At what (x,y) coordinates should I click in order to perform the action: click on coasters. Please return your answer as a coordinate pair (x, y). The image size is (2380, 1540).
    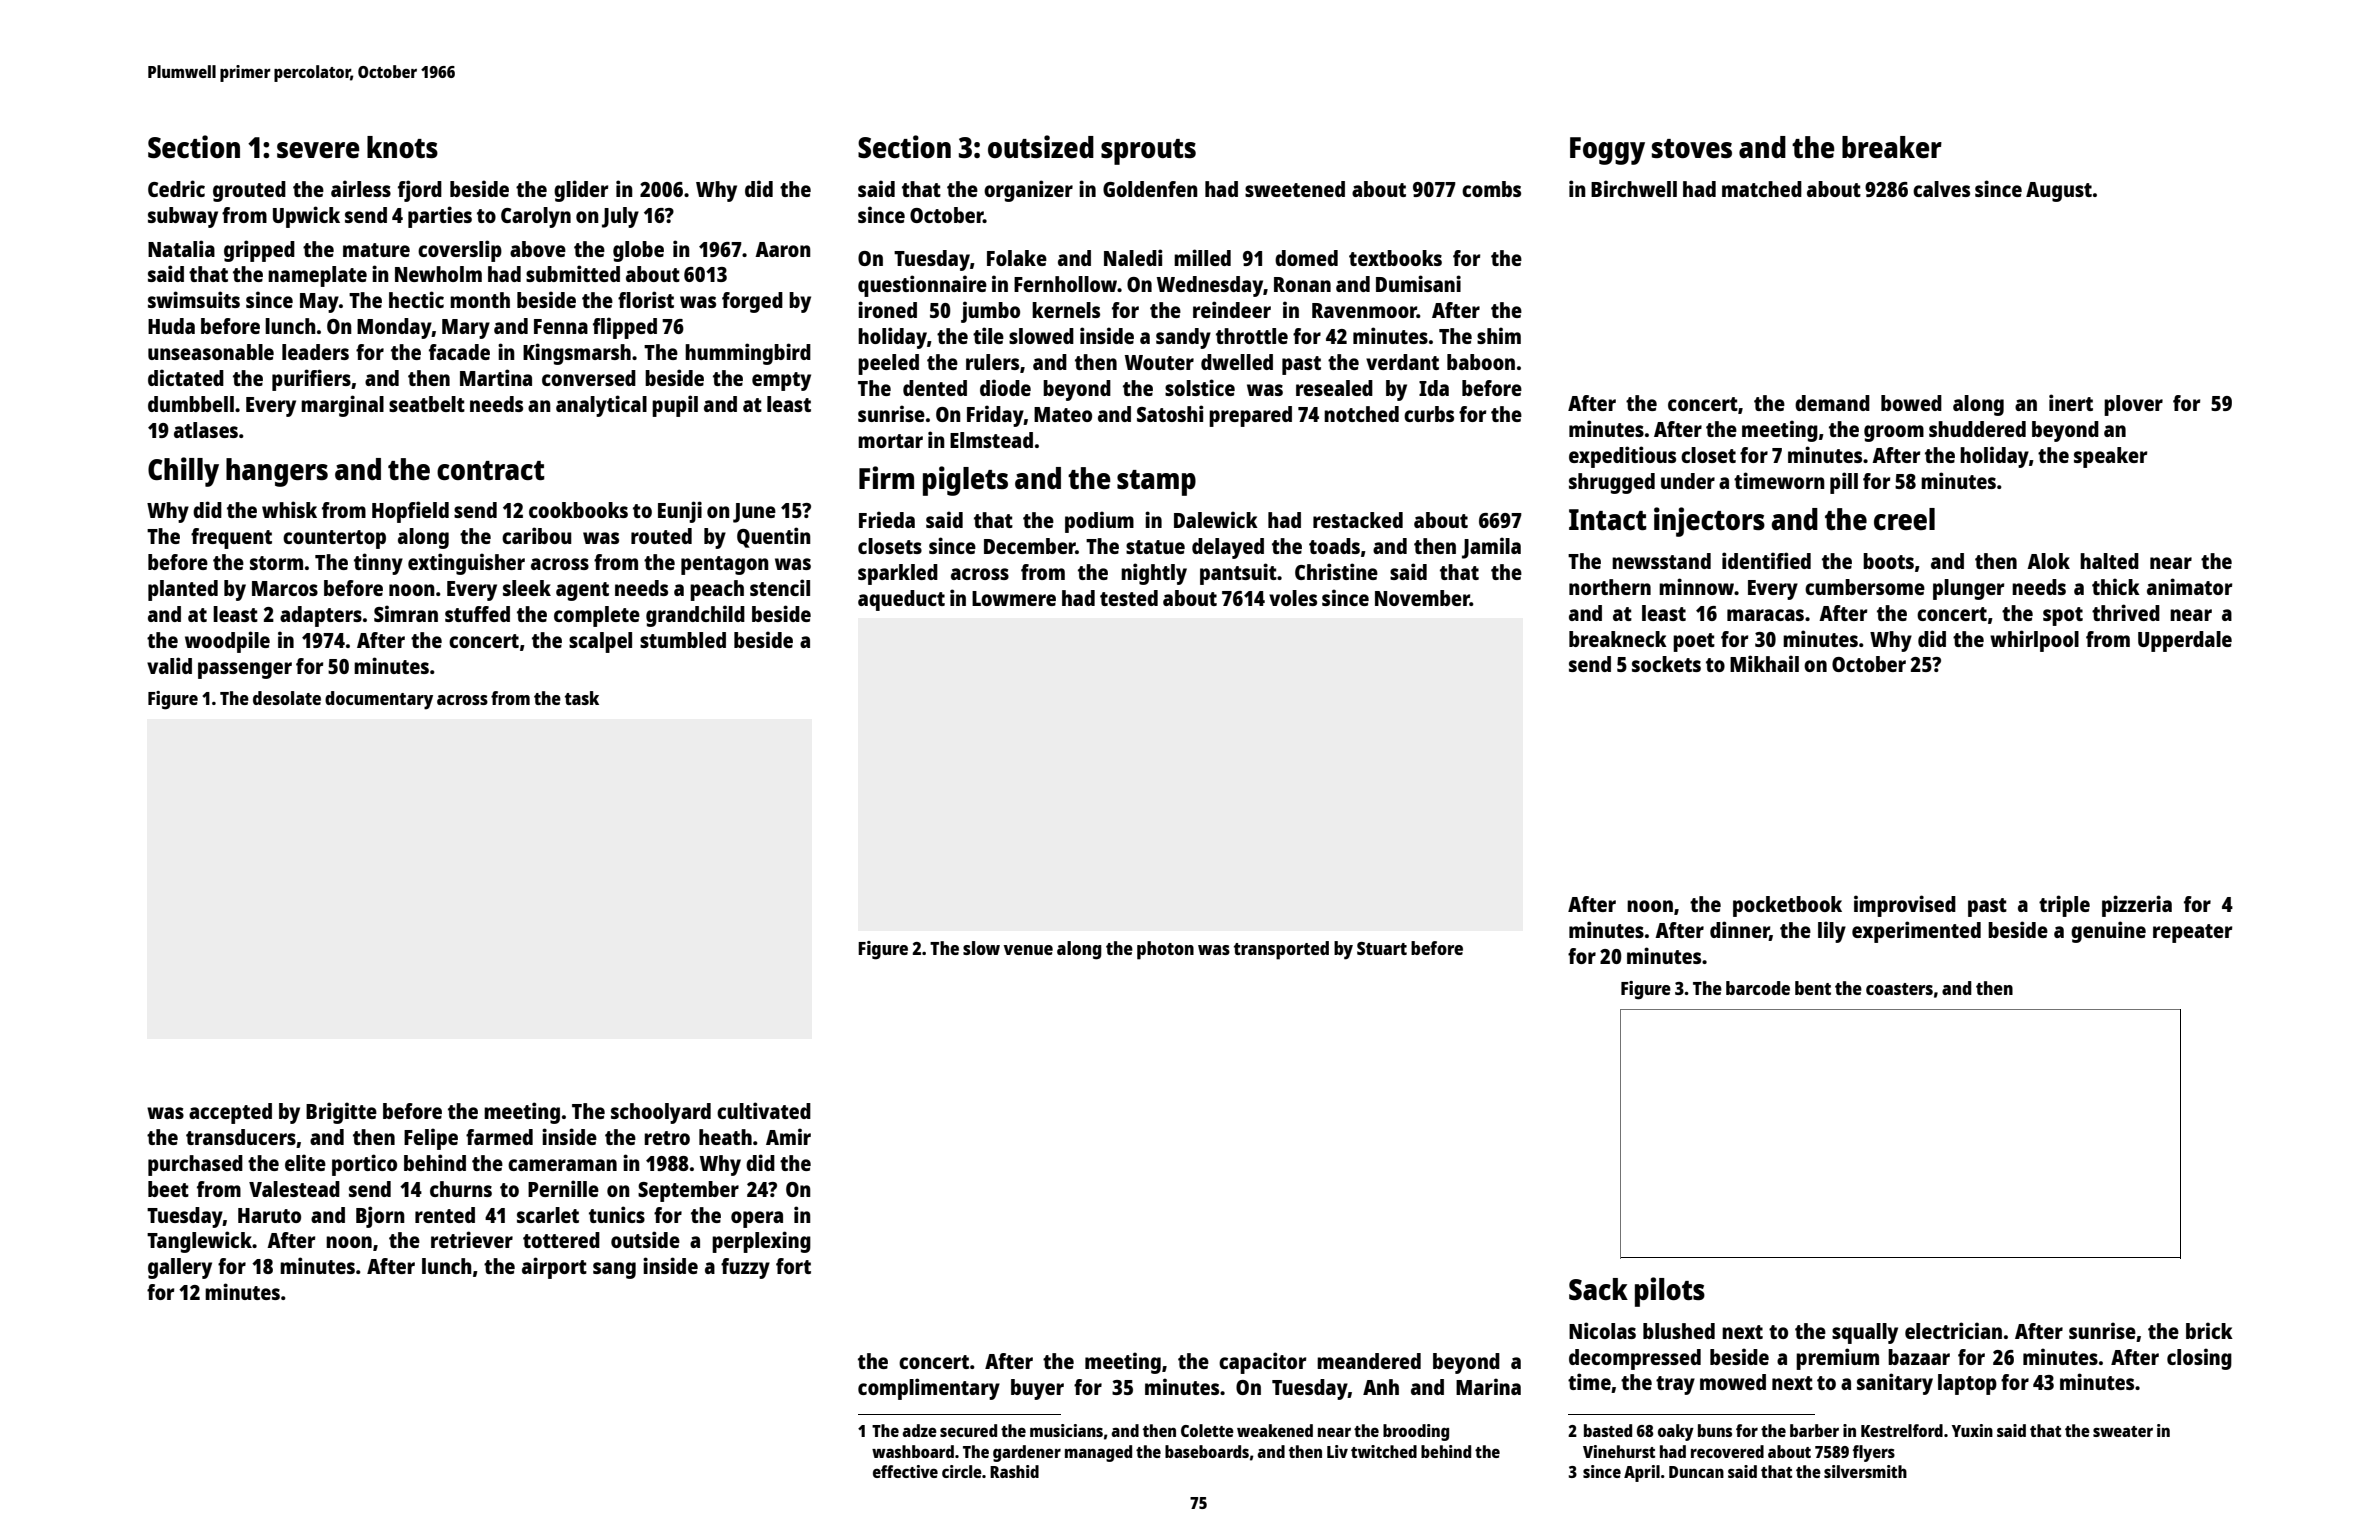
    Looking at the image, I should click on (1899, 989).
